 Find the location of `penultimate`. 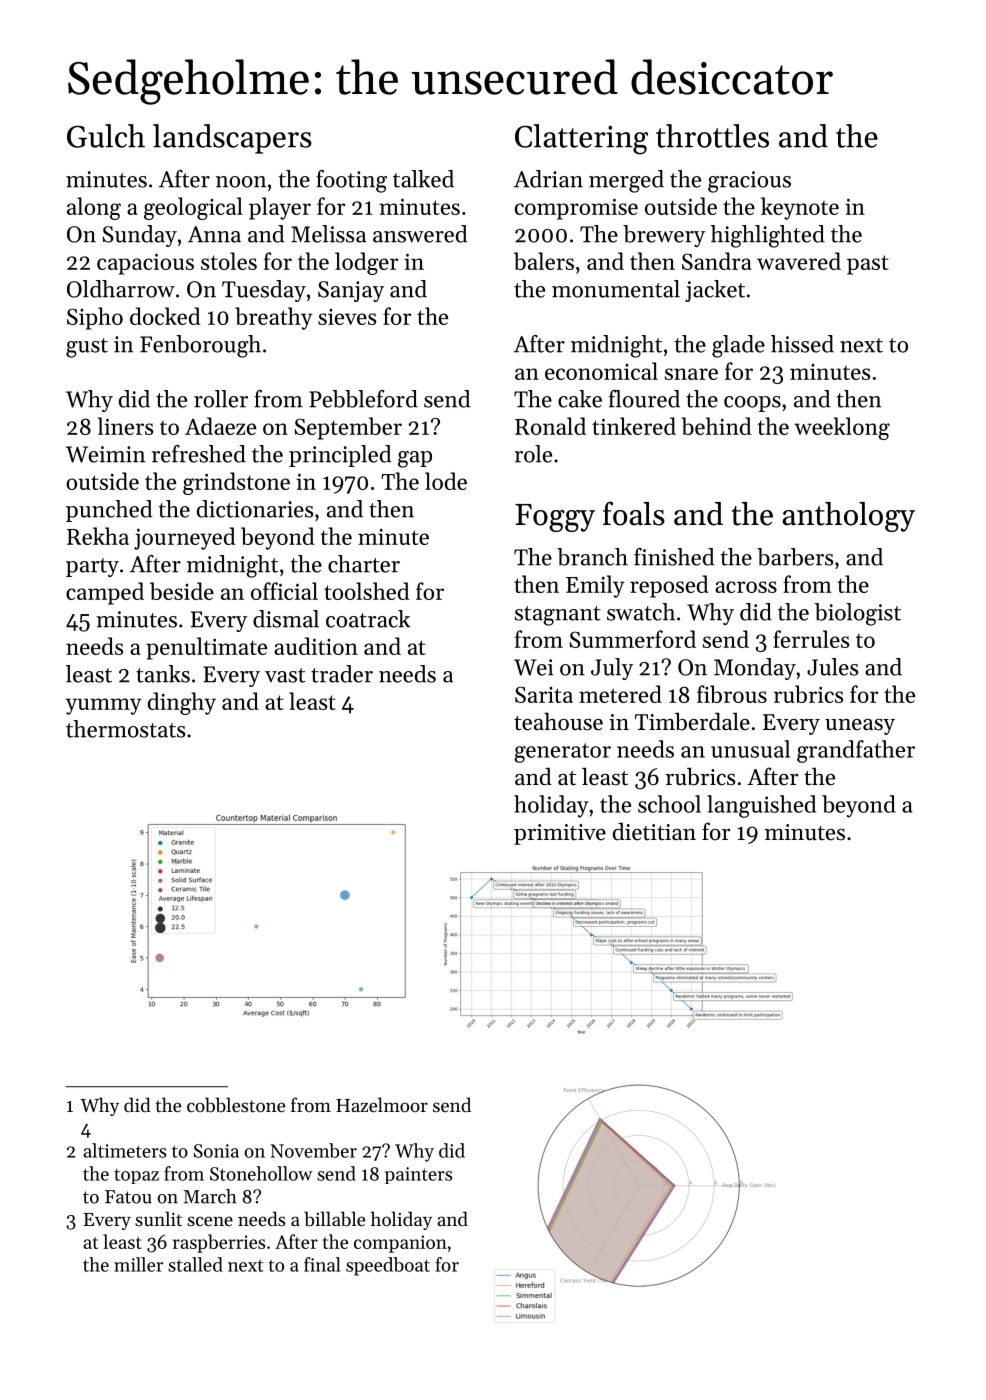

penultimate is located at coordinates (206, 648).
